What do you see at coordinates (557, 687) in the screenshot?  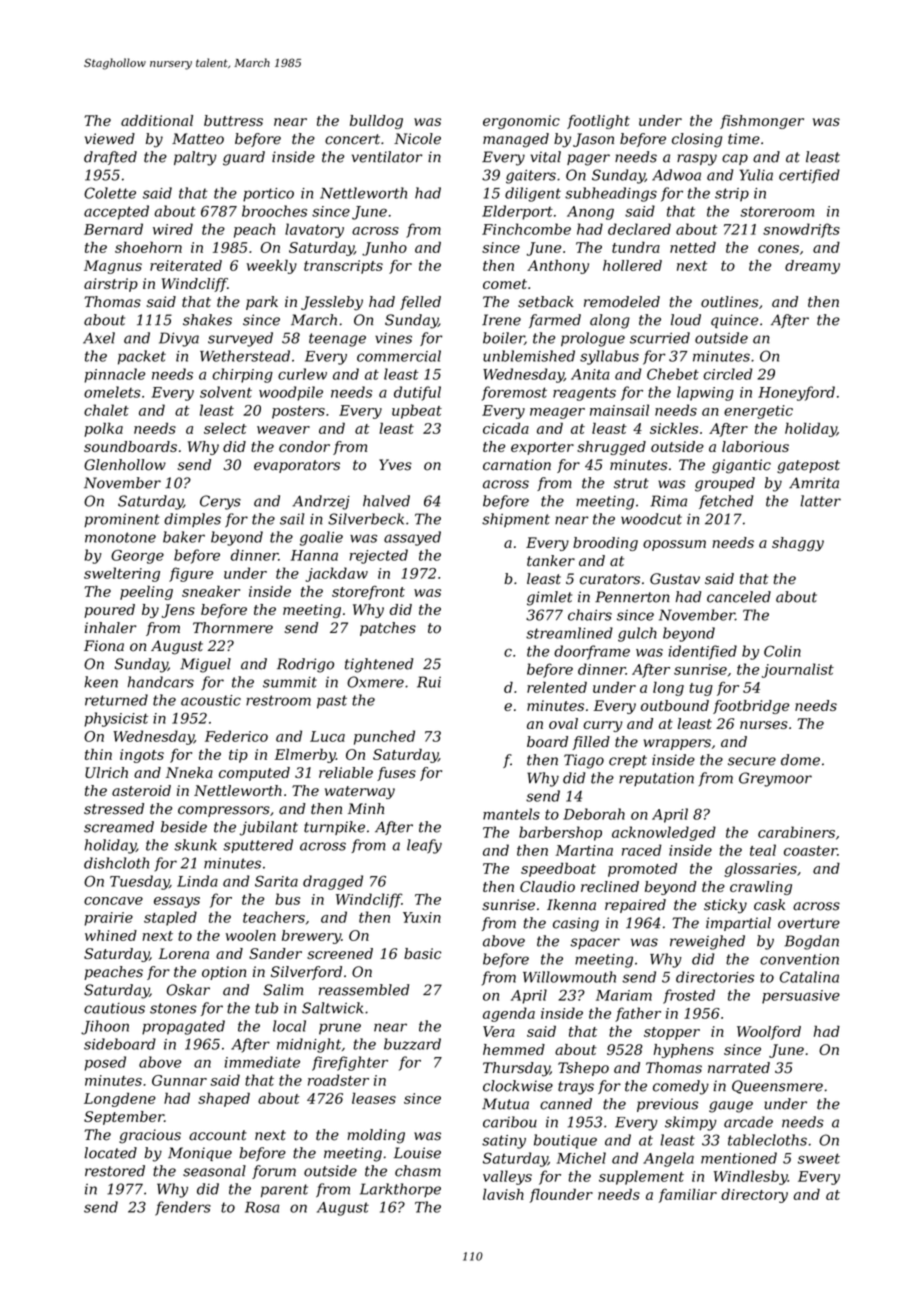 I see `relented` at bounding box center [557, 687].
